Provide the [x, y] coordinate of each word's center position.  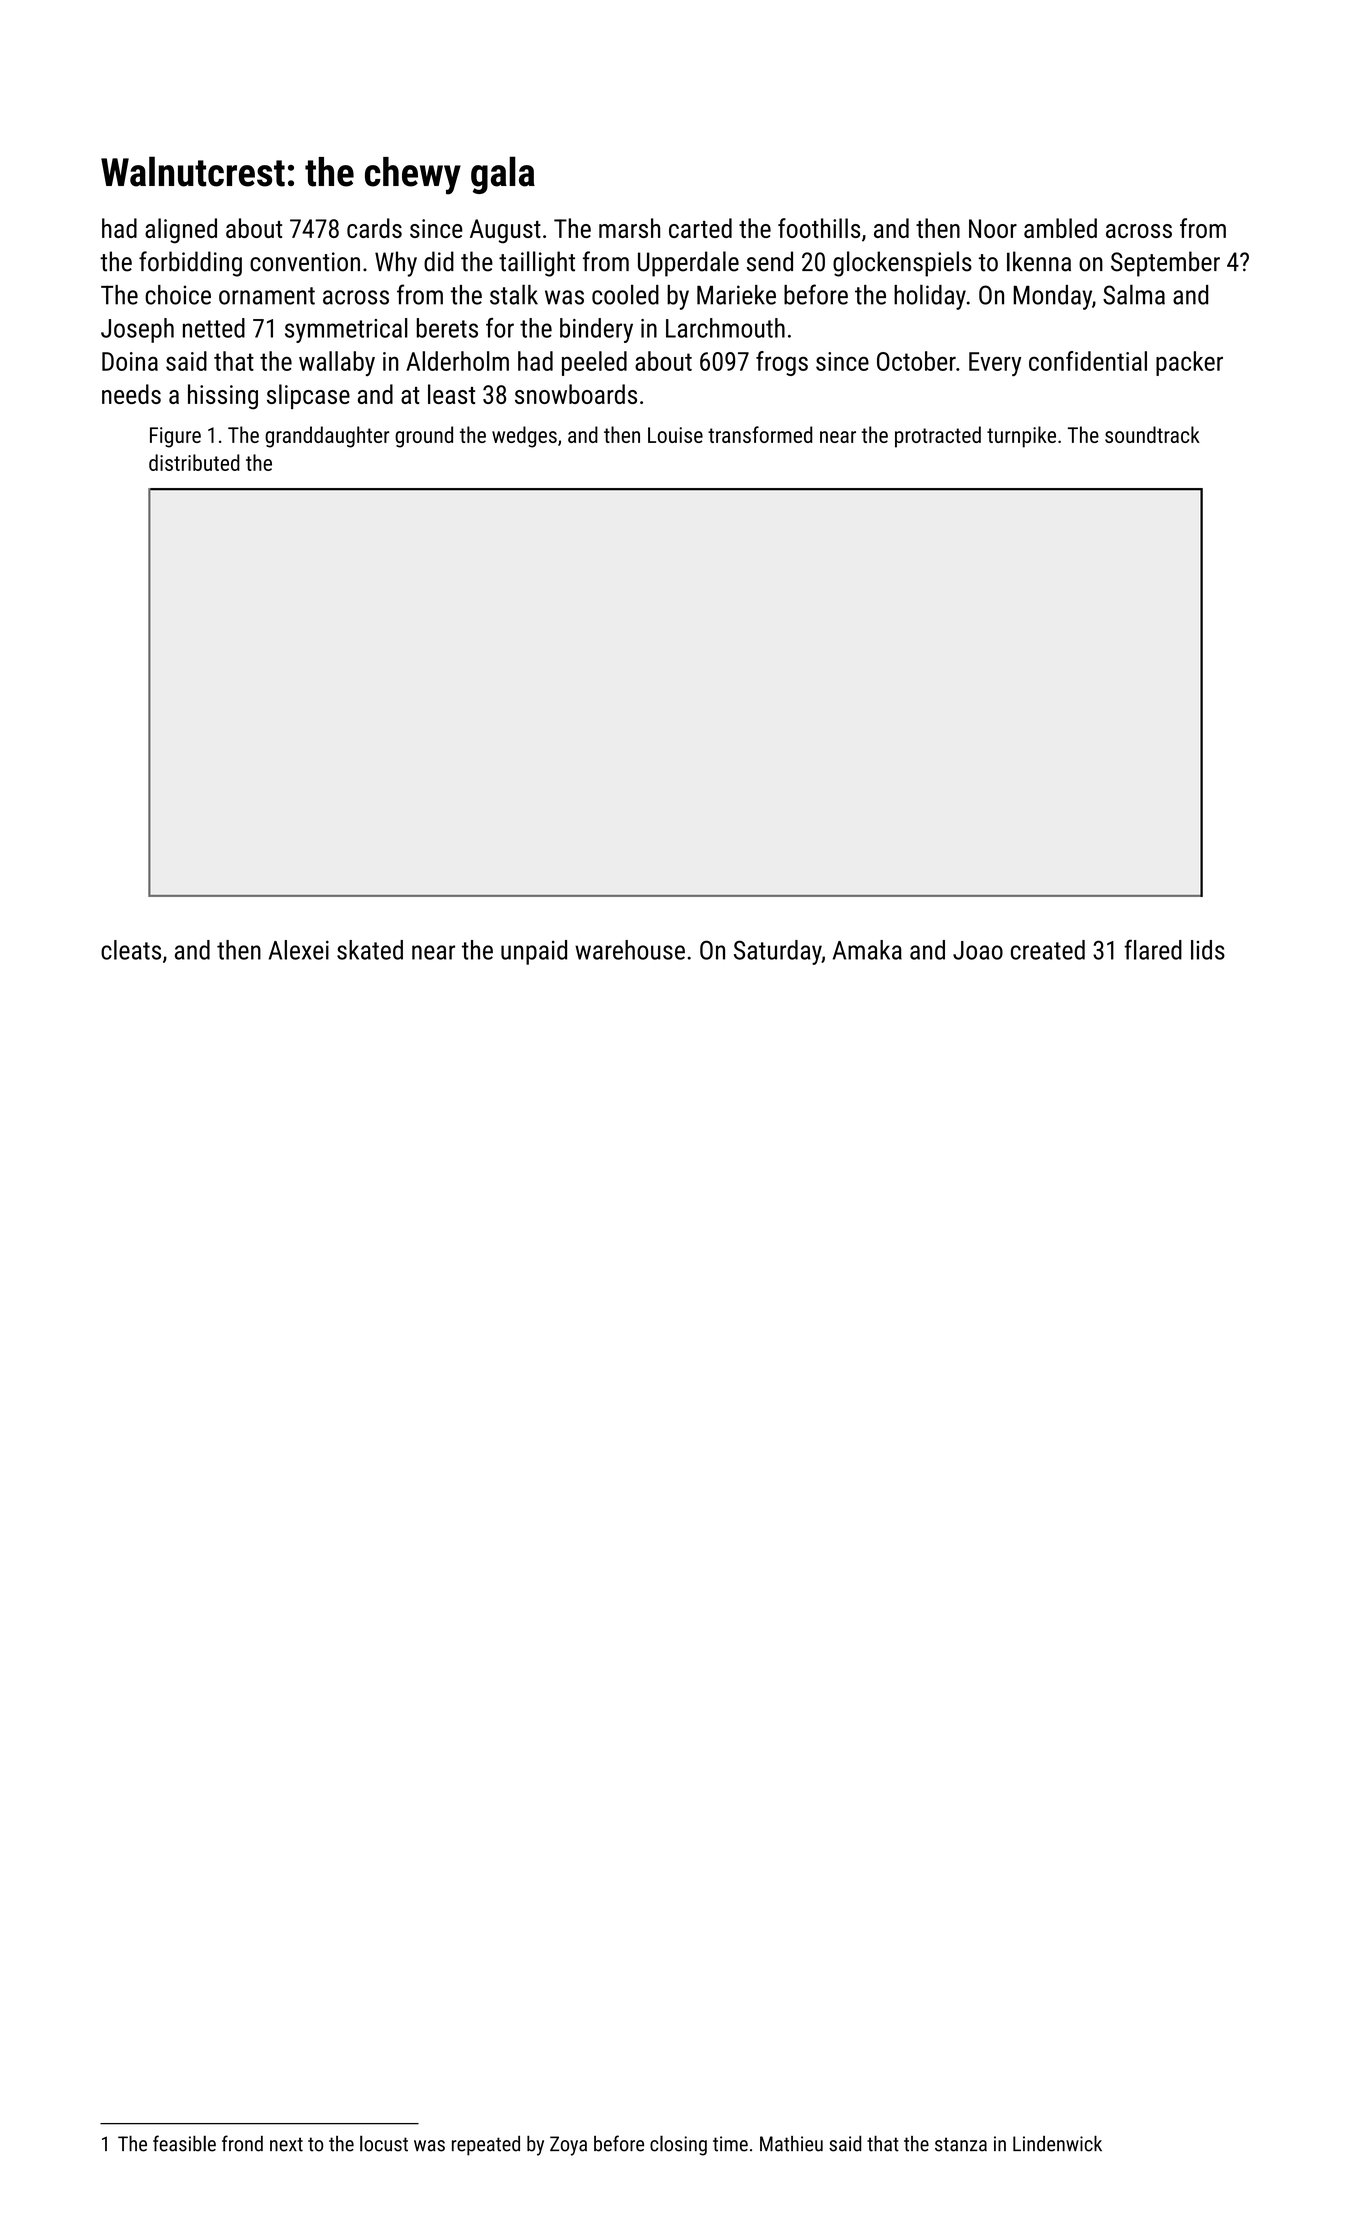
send [770, 261]
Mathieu [791, 2144]
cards [374, 228]
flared [1153, 949]
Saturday [778, 952]
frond [242, 2143]
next [286, 2144]
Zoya [568, 2146]
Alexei [298, 950]
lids [1208, 950]
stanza [961, 2144]
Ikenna [1039, 261]
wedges [524, 437]
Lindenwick [1057, 2143]
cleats [131, 950]
